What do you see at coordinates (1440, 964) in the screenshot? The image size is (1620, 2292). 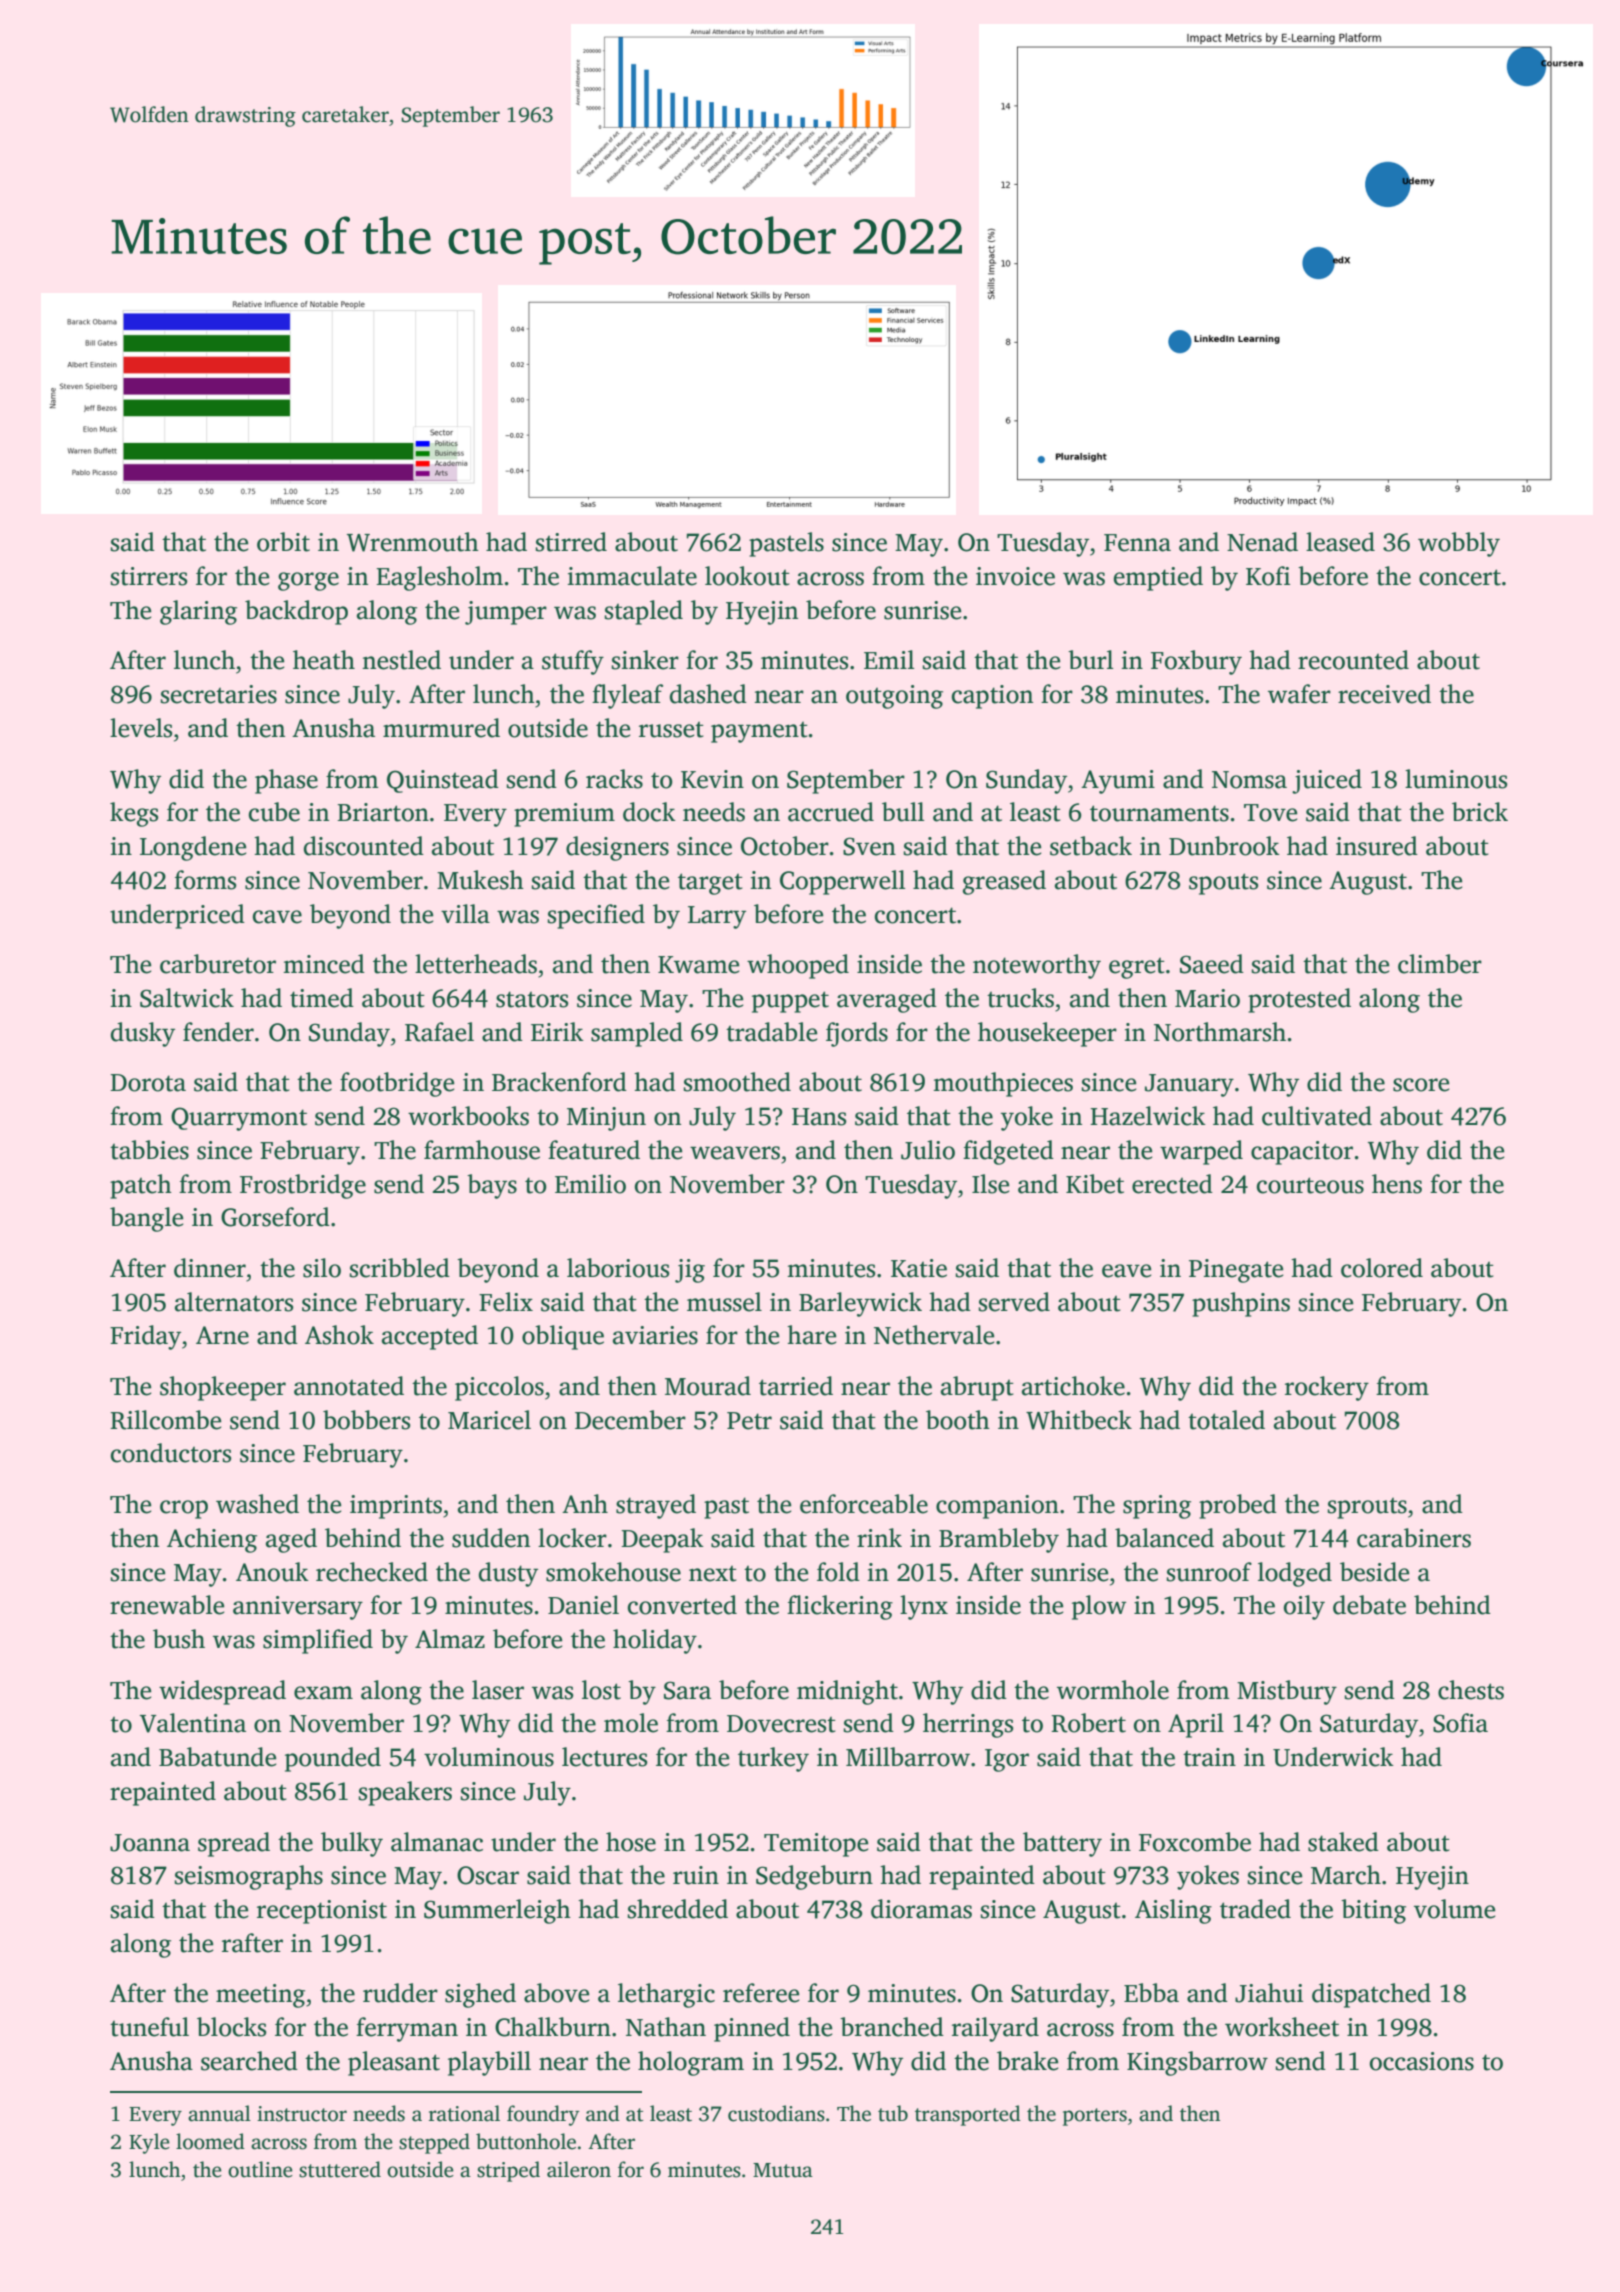 I see `climber` at bounding box center [1440, 964].
